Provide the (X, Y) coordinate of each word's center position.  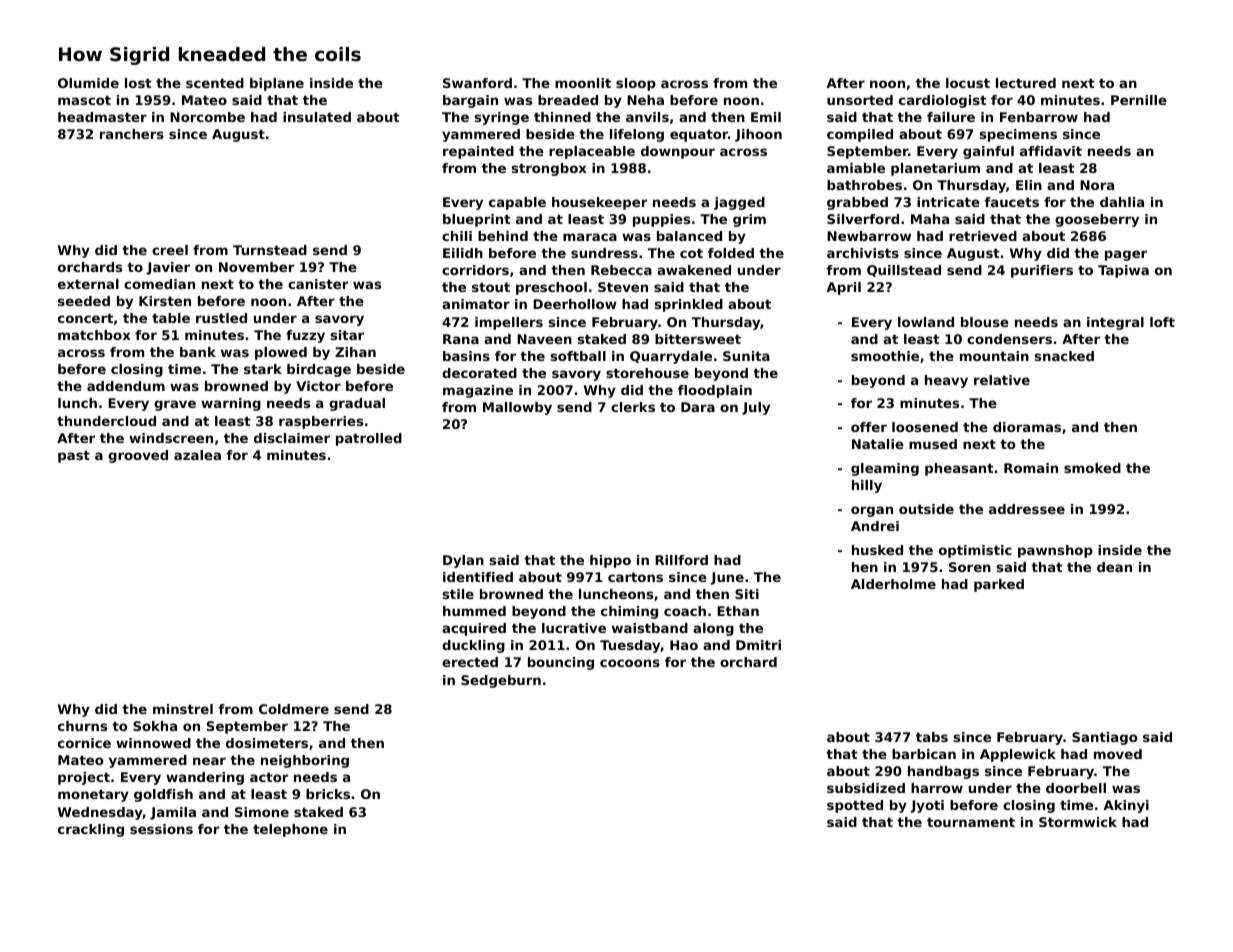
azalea (197, 455)
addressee (1027, 509)
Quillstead (904, 271)
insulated (317, 117)
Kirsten (165, 301)
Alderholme (893, 584)
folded (731, 253)
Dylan (463, 561)
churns (82, 726)
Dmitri (758, 645)
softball (578, 356)
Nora (1097, 185)
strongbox (549, 169)
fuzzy (305, 336)
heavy (946, 381)
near (209, 761)
